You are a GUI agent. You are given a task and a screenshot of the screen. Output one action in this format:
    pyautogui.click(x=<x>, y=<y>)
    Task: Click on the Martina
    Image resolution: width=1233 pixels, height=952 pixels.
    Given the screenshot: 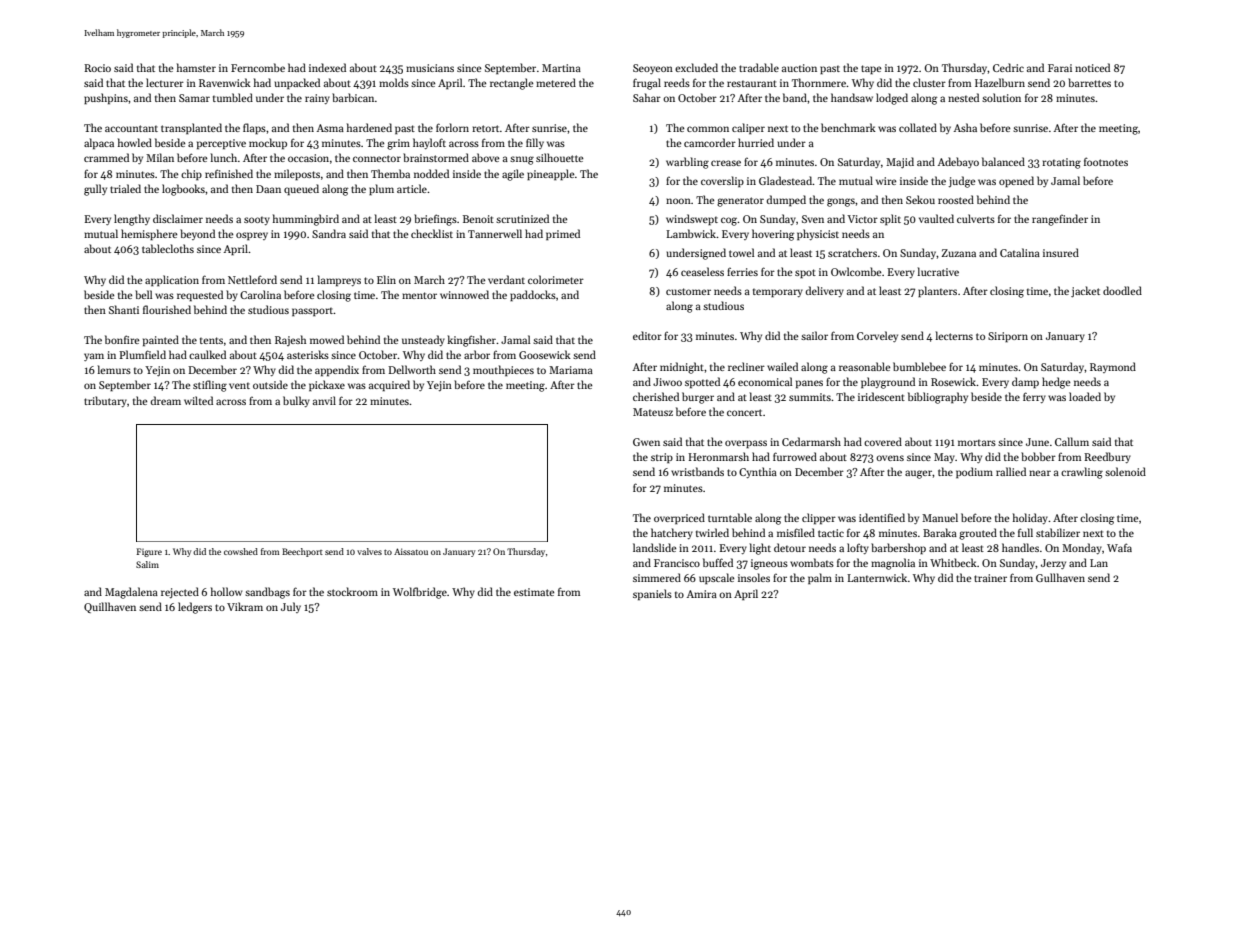 What is the action you would take?
    pyautogui.click(x=561, y=68)
